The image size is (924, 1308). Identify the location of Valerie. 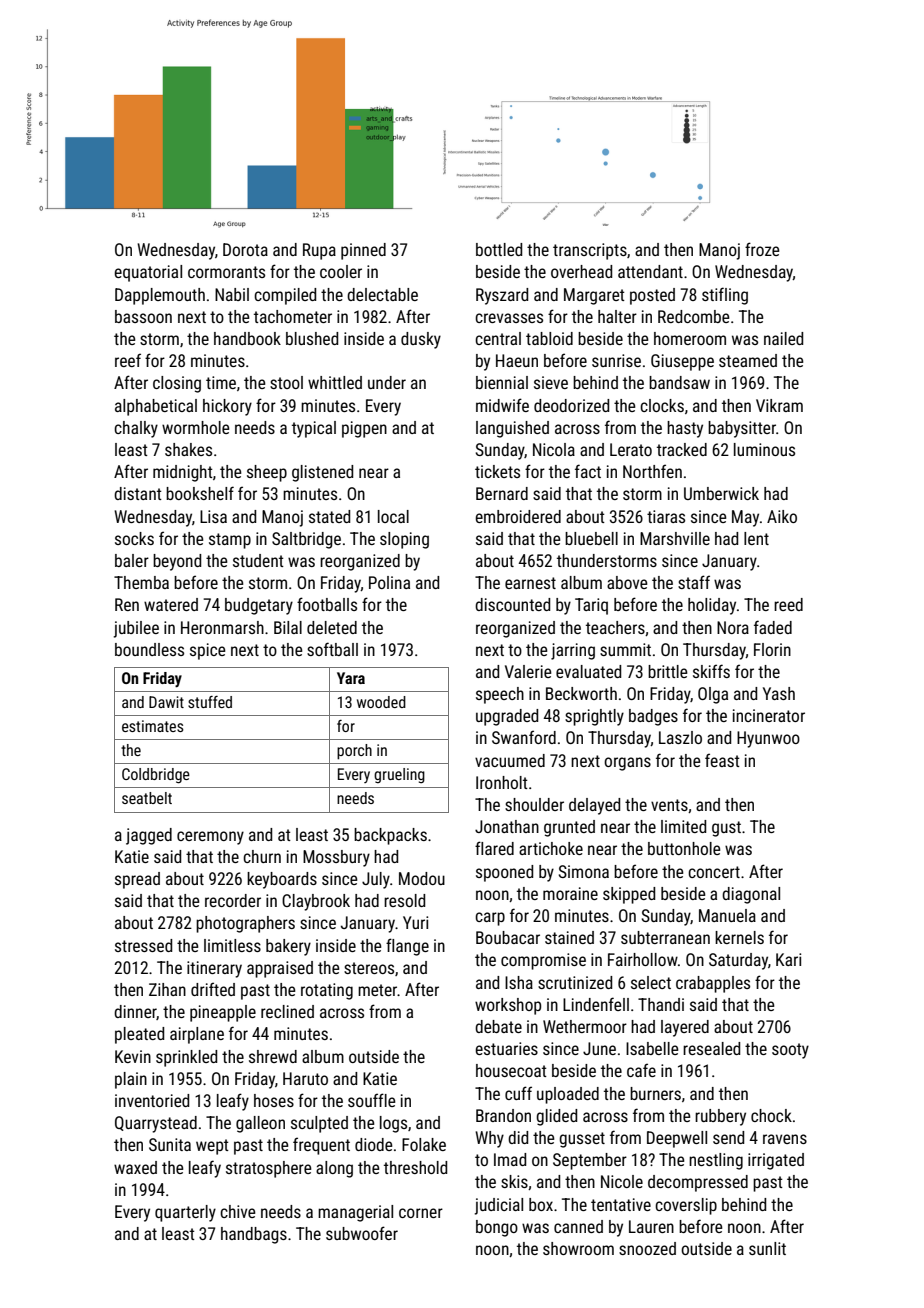
(528, 671).
